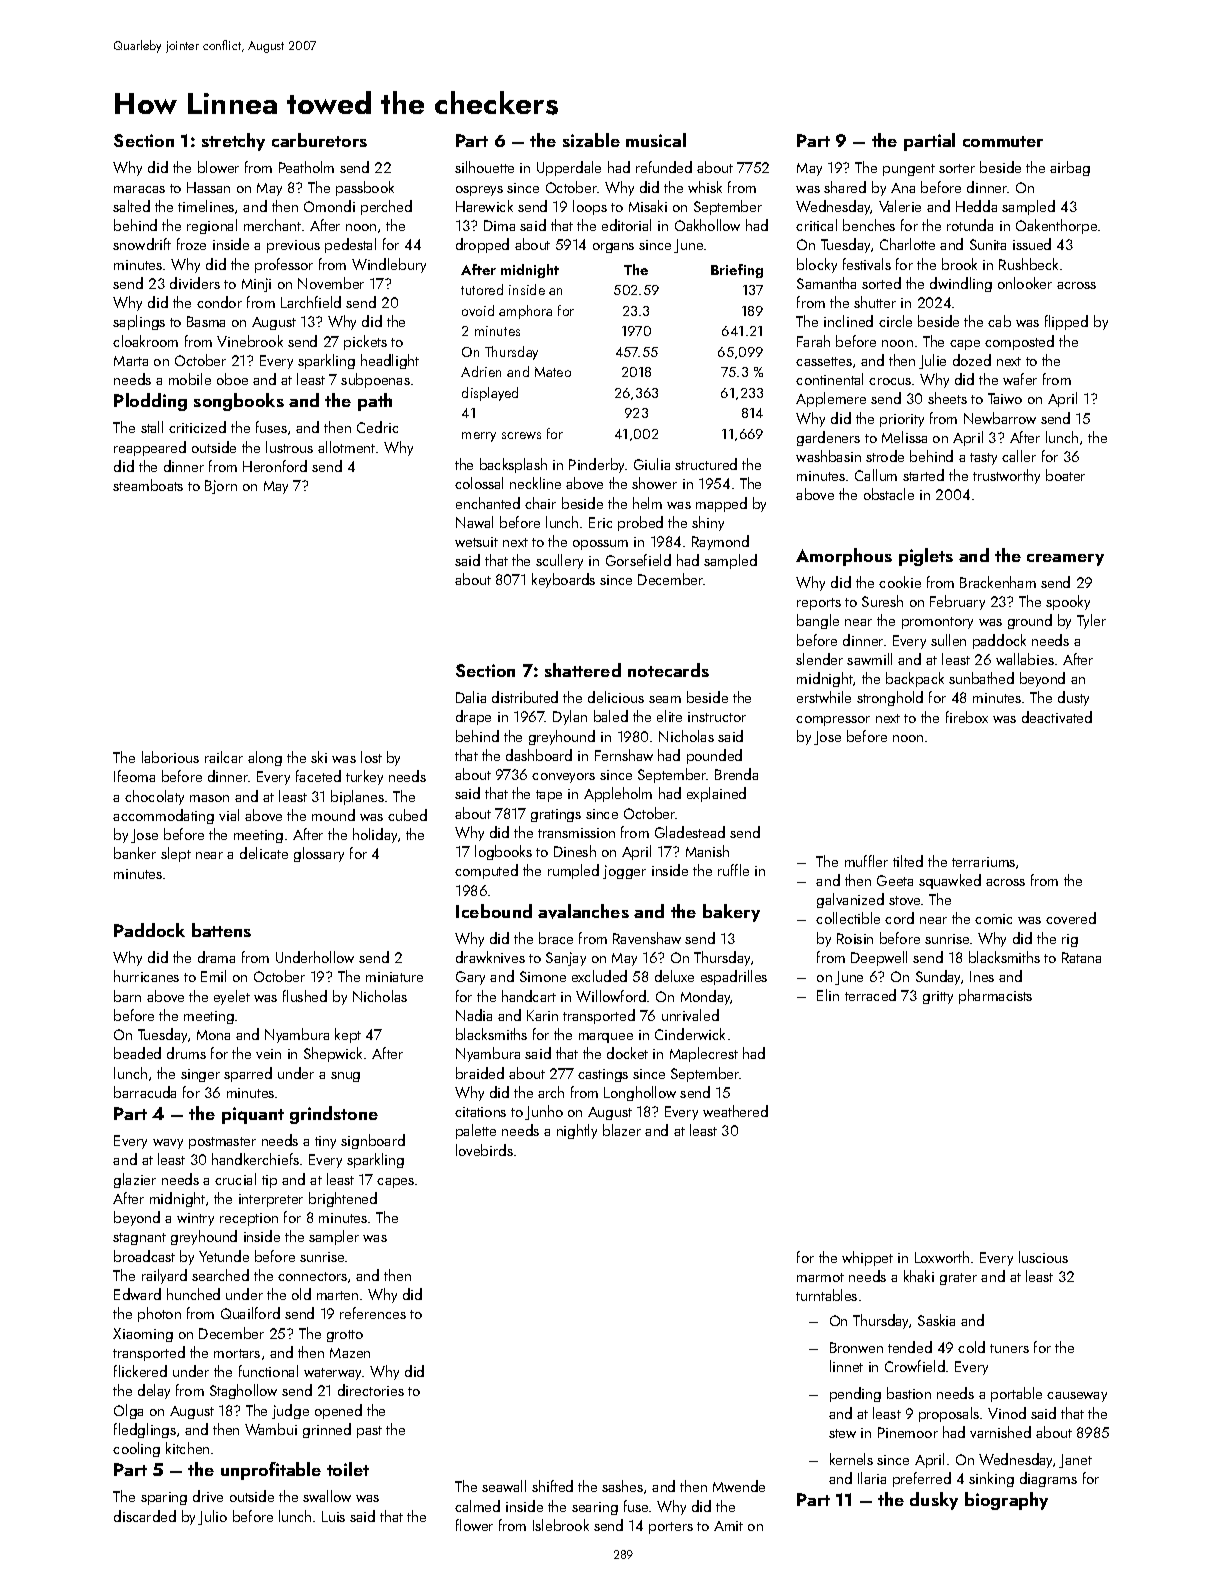 The image size is (1226, 1587). Describe the element at coordinates (521, 435) in the screenshot. I see `screws` at that location.
